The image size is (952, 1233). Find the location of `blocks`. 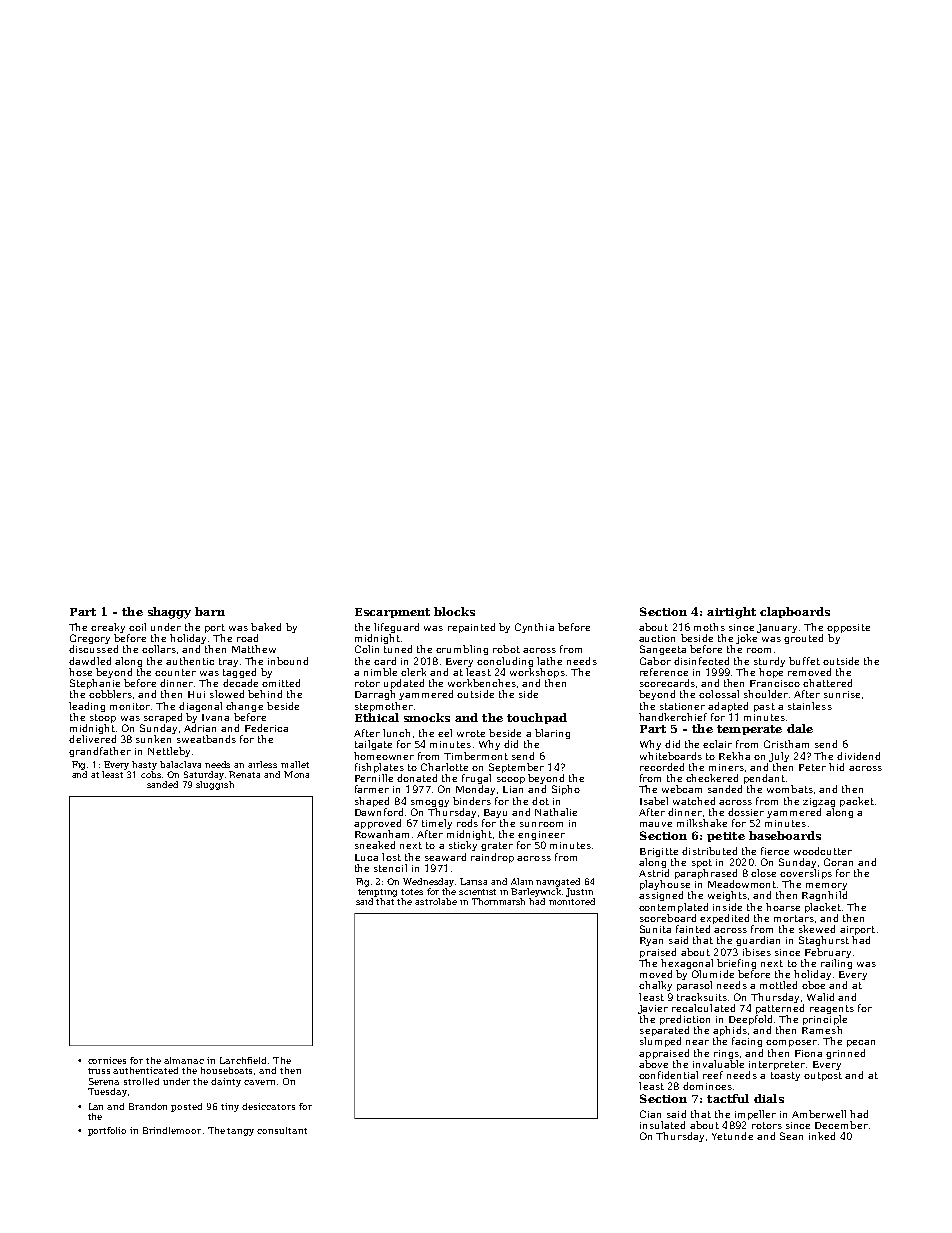

blocks is located at coordinates (454, 611).
